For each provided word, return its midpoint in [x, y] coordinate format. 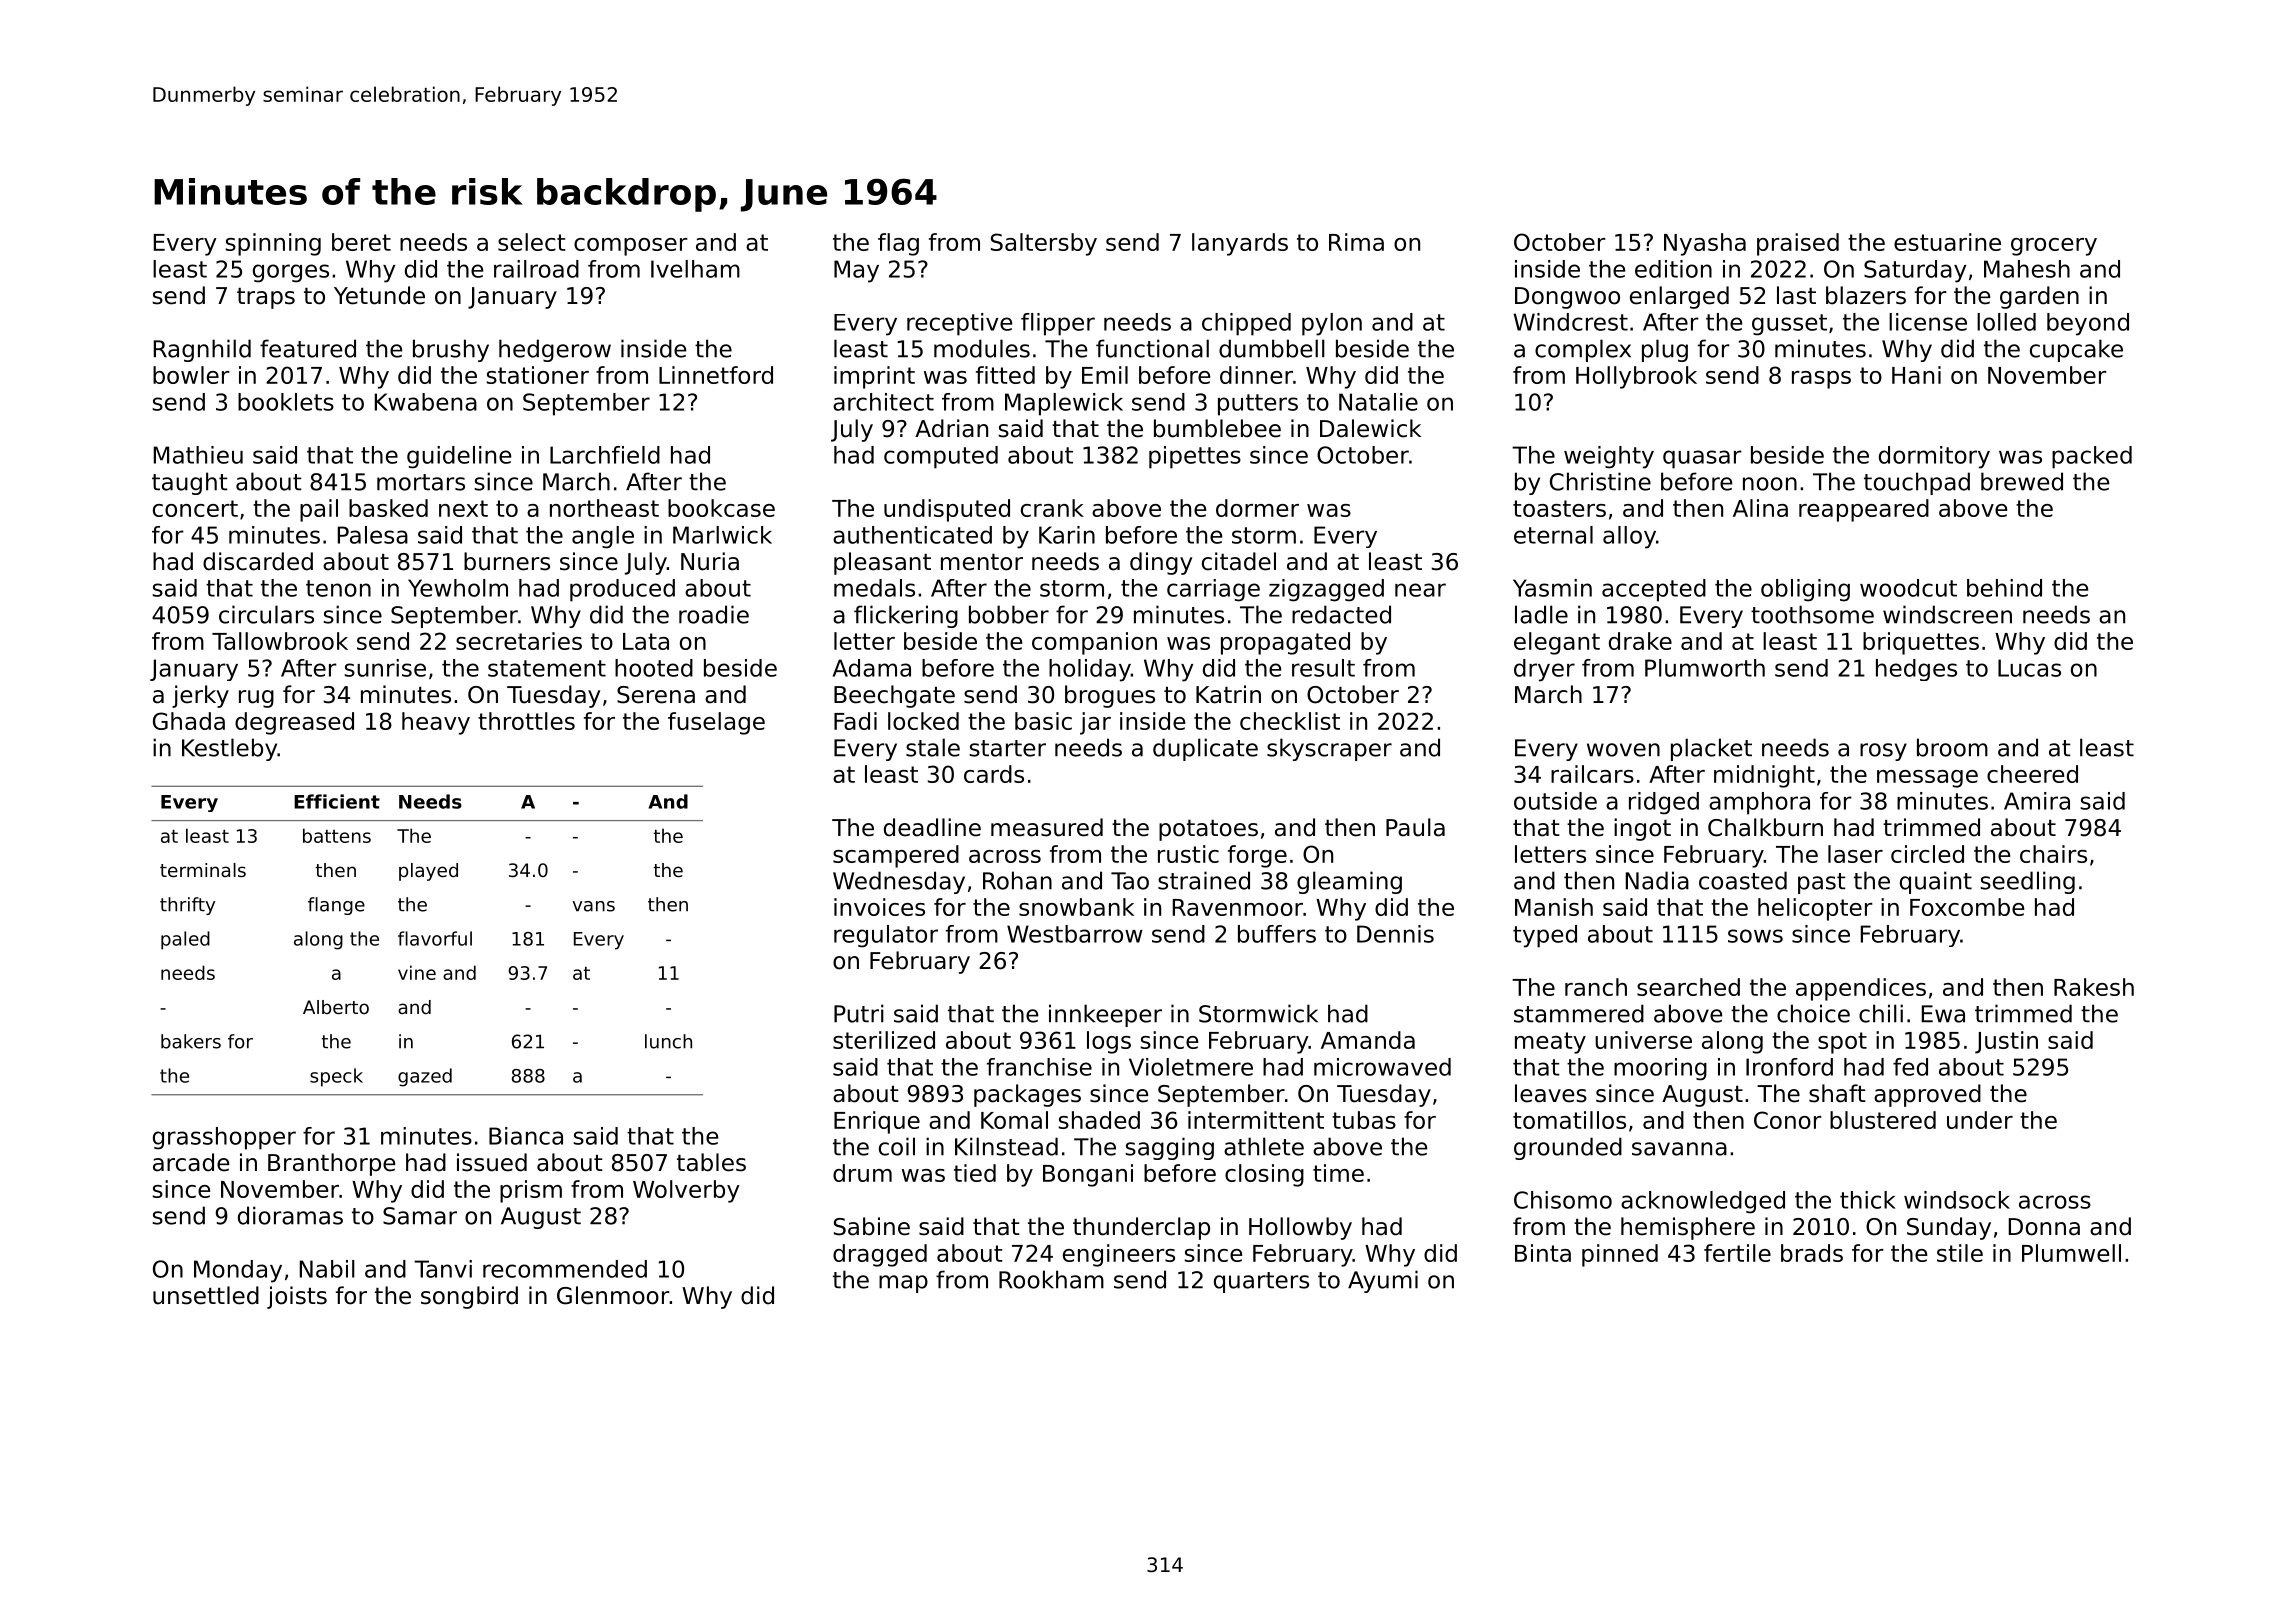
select [532, 242]
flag [898, 244]
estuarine [1947, 242]
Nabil [327, 1269]
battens [337, 835]
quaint [1936, 882]
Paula [1415, 827]
